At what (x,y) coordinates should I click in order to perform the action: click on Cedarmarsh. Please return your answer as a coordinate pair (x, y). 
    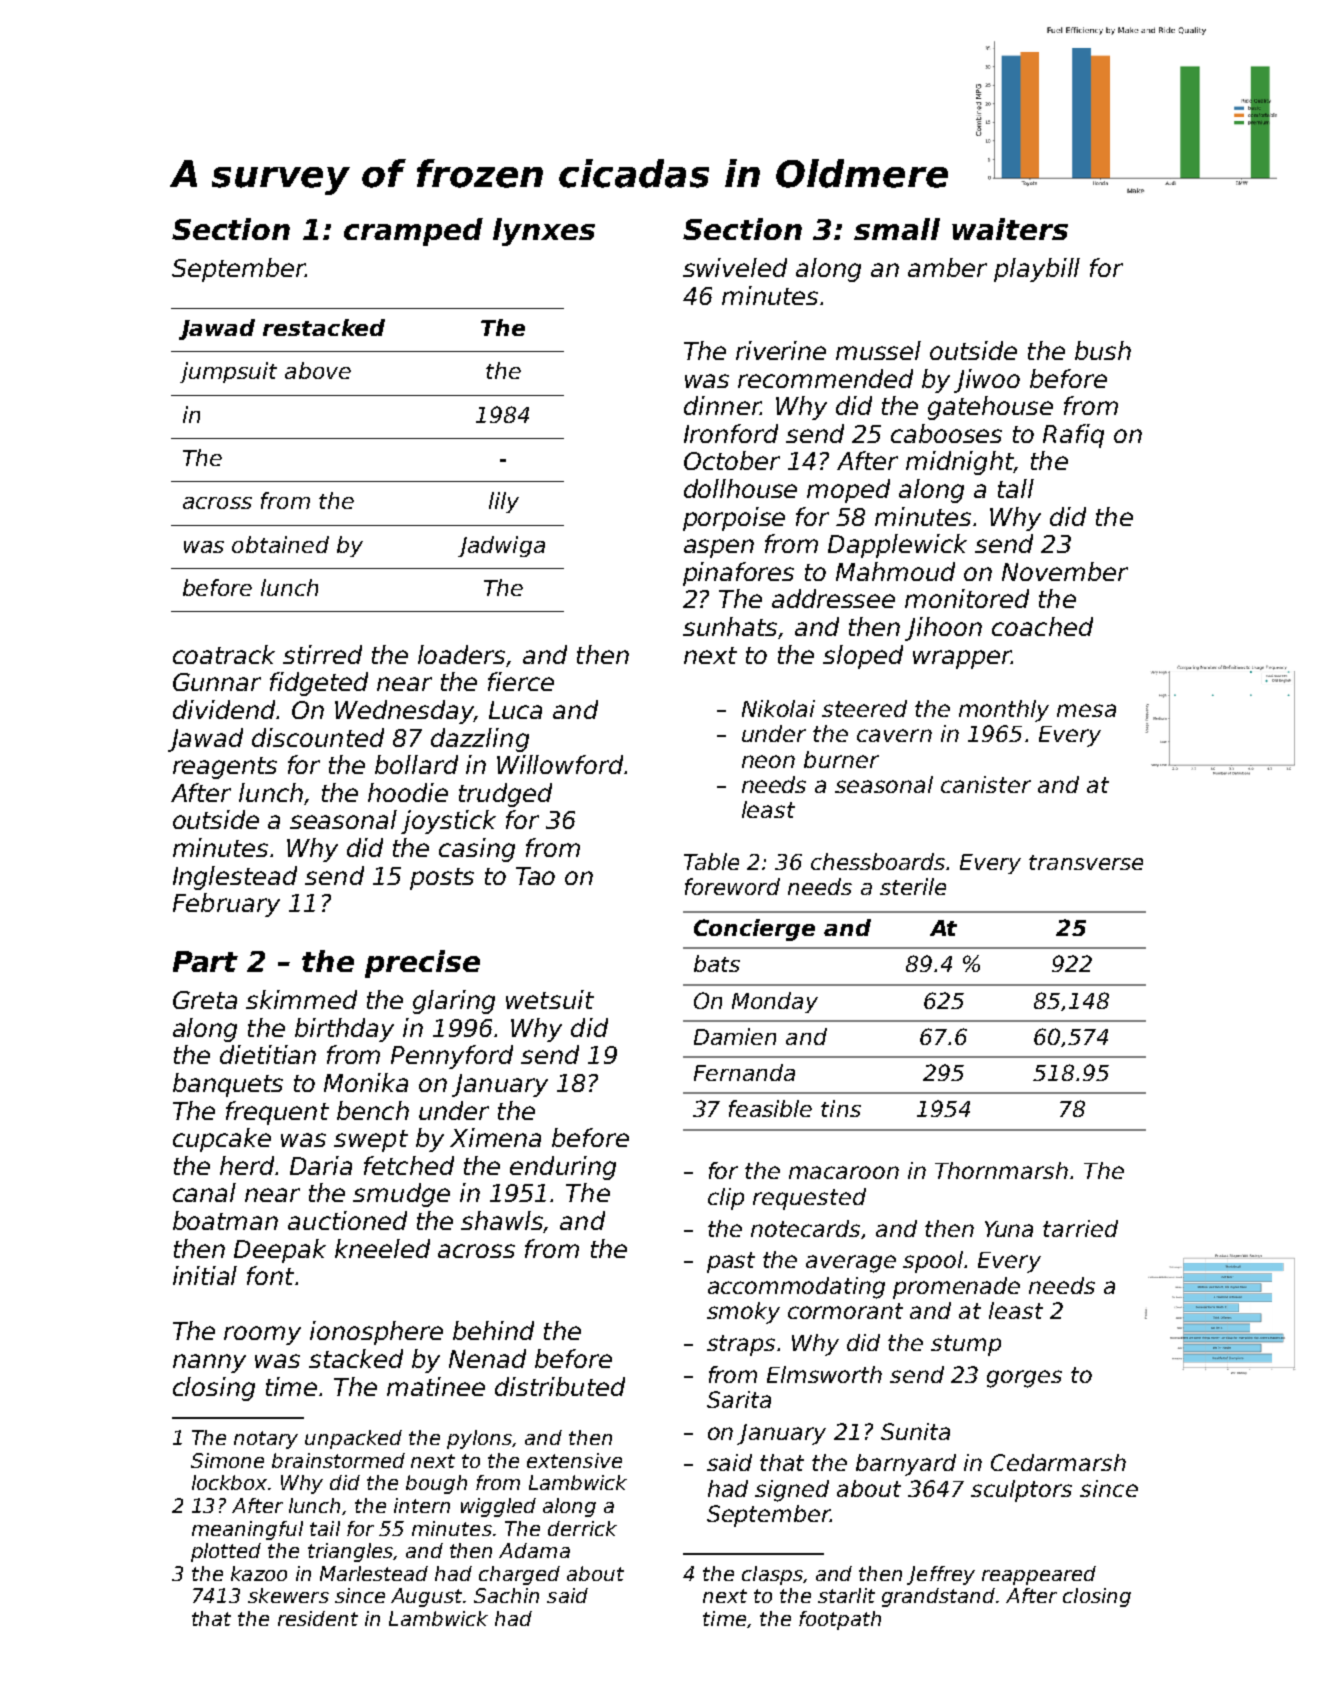
    Looking at the image, I should click on (1058, 1462).
